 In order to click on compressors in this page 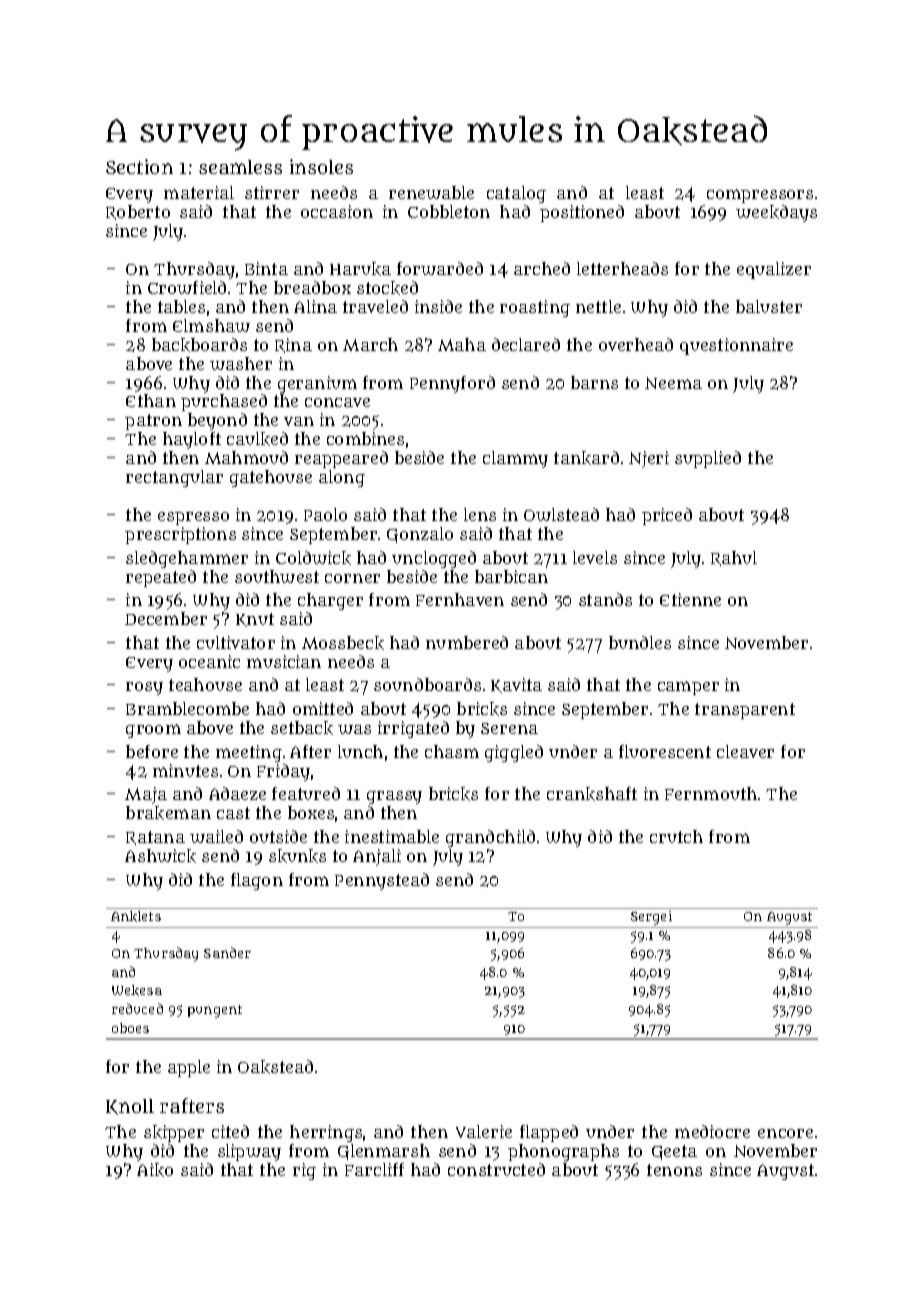, I will do `click(760, 196)`.
